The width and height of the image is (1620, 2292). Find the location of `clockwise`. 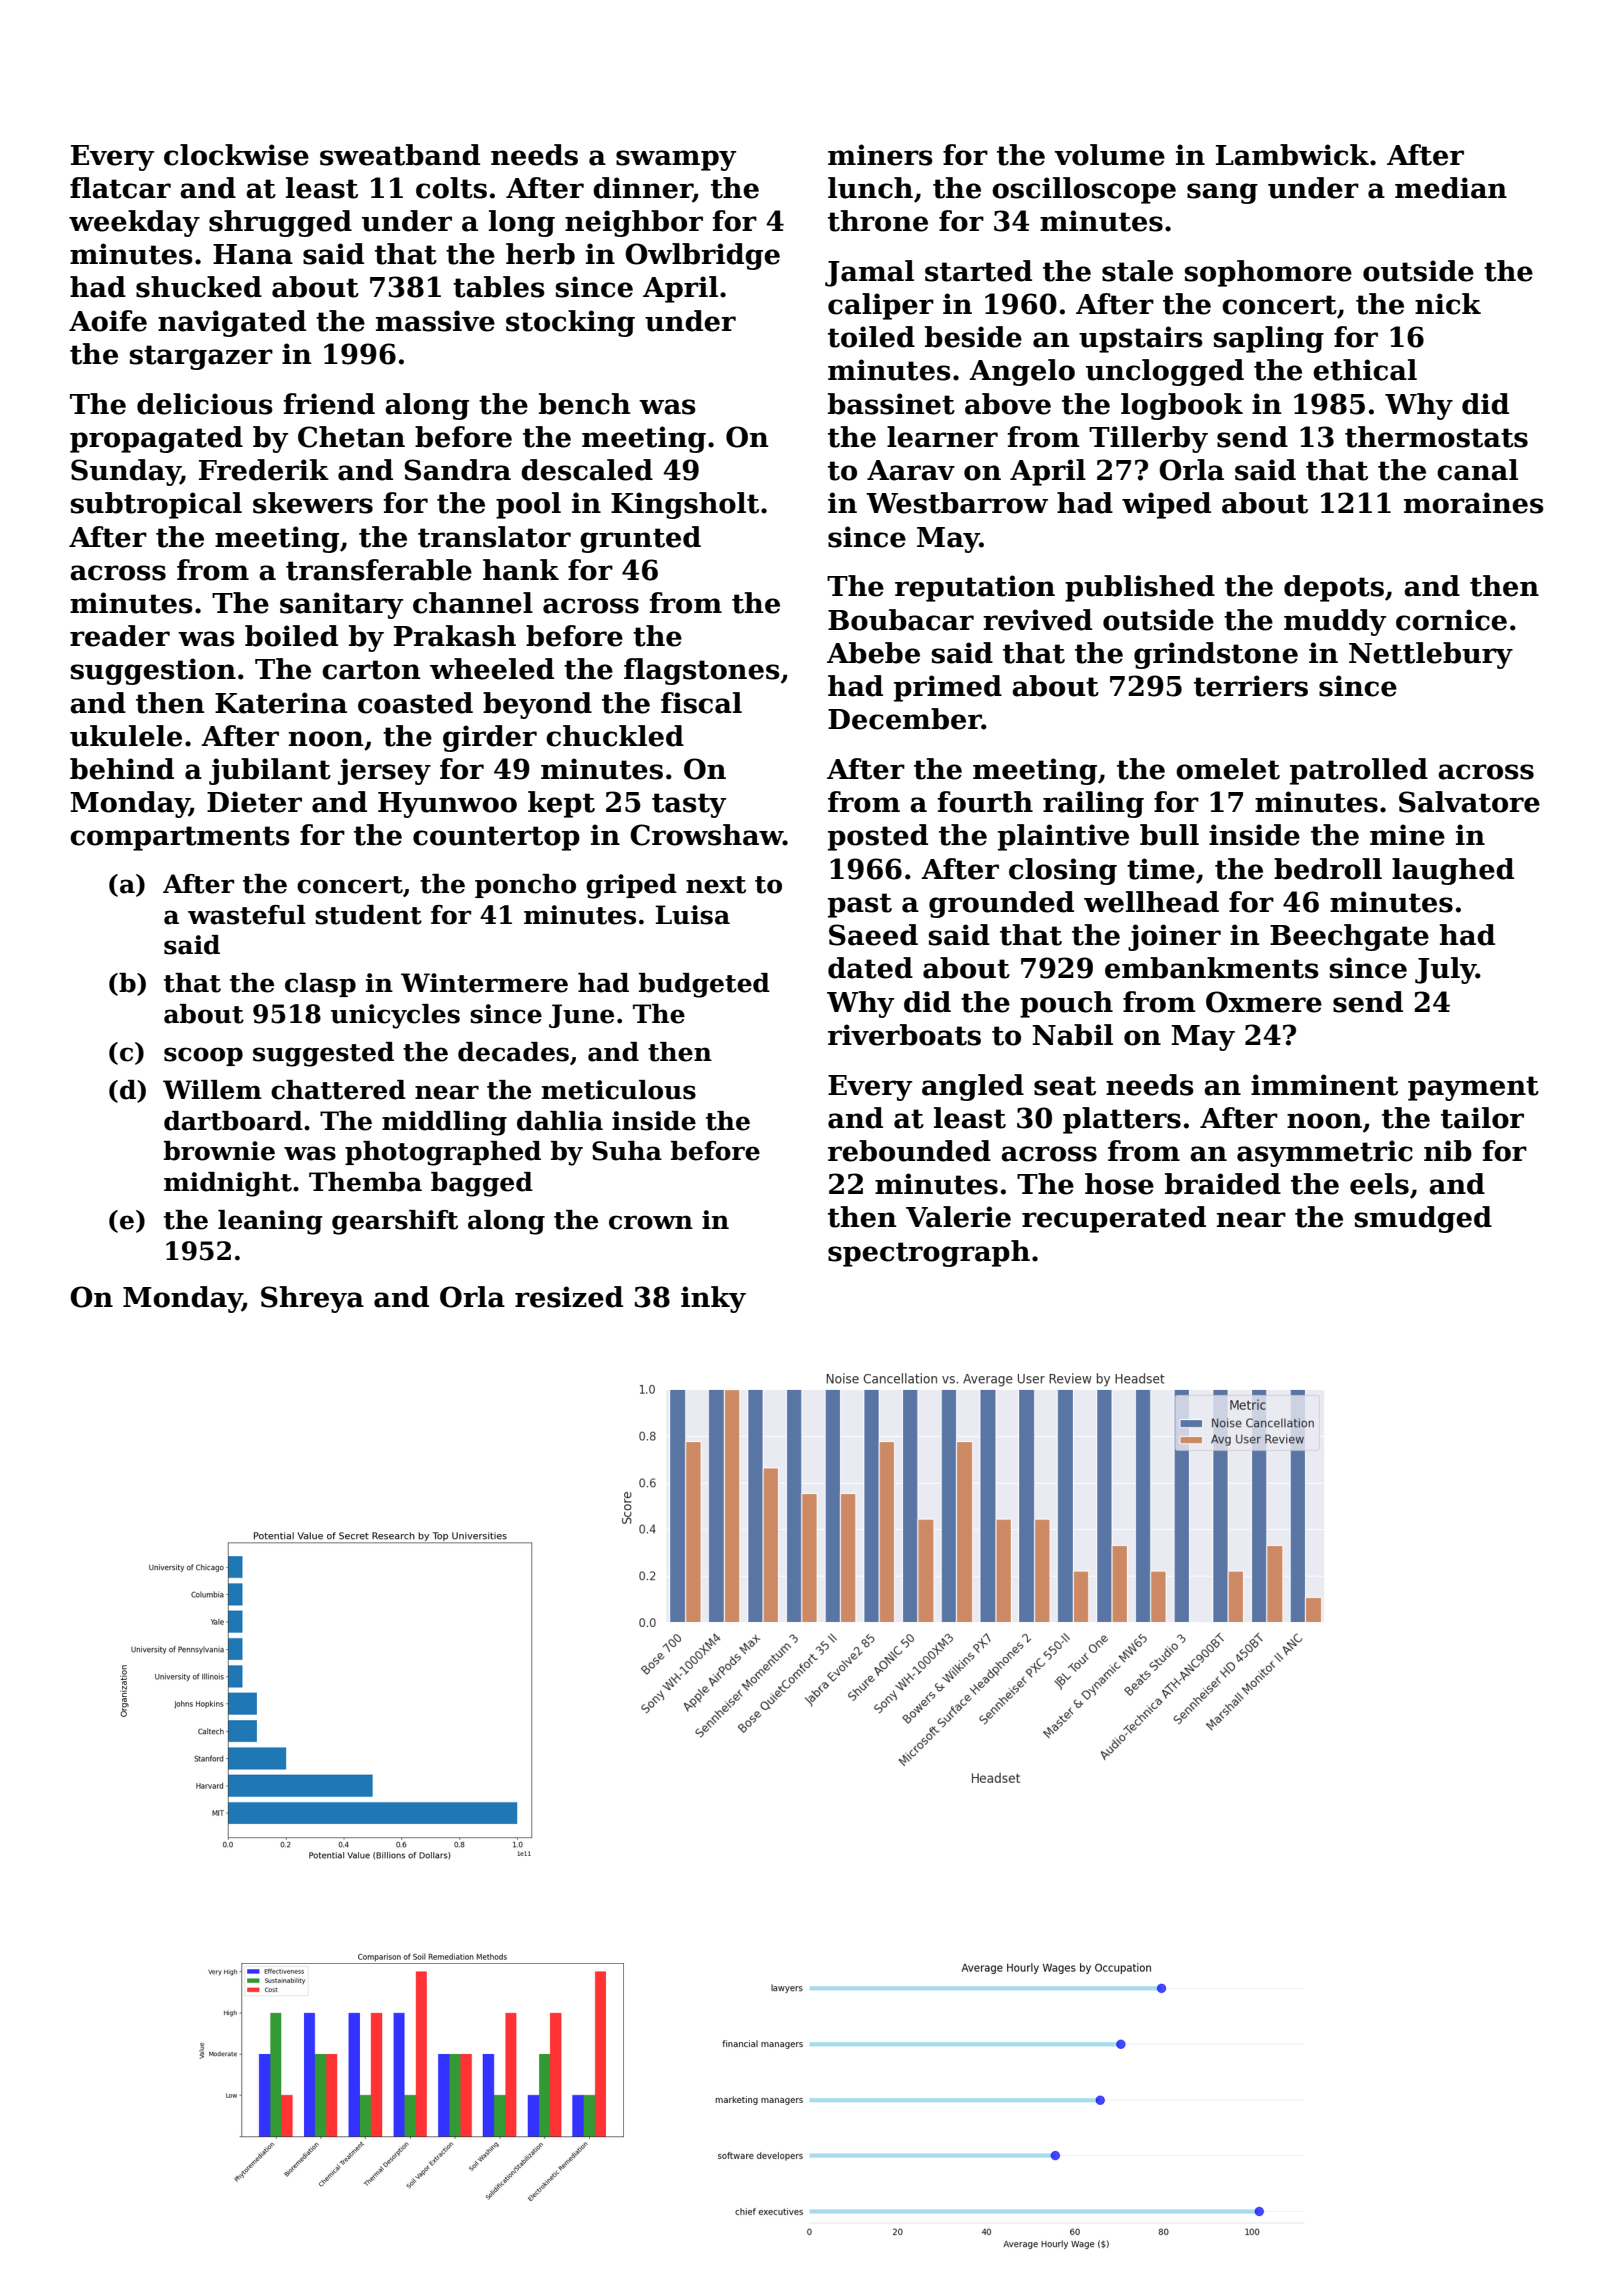

clockwise is located at coordinates (236, 155).
